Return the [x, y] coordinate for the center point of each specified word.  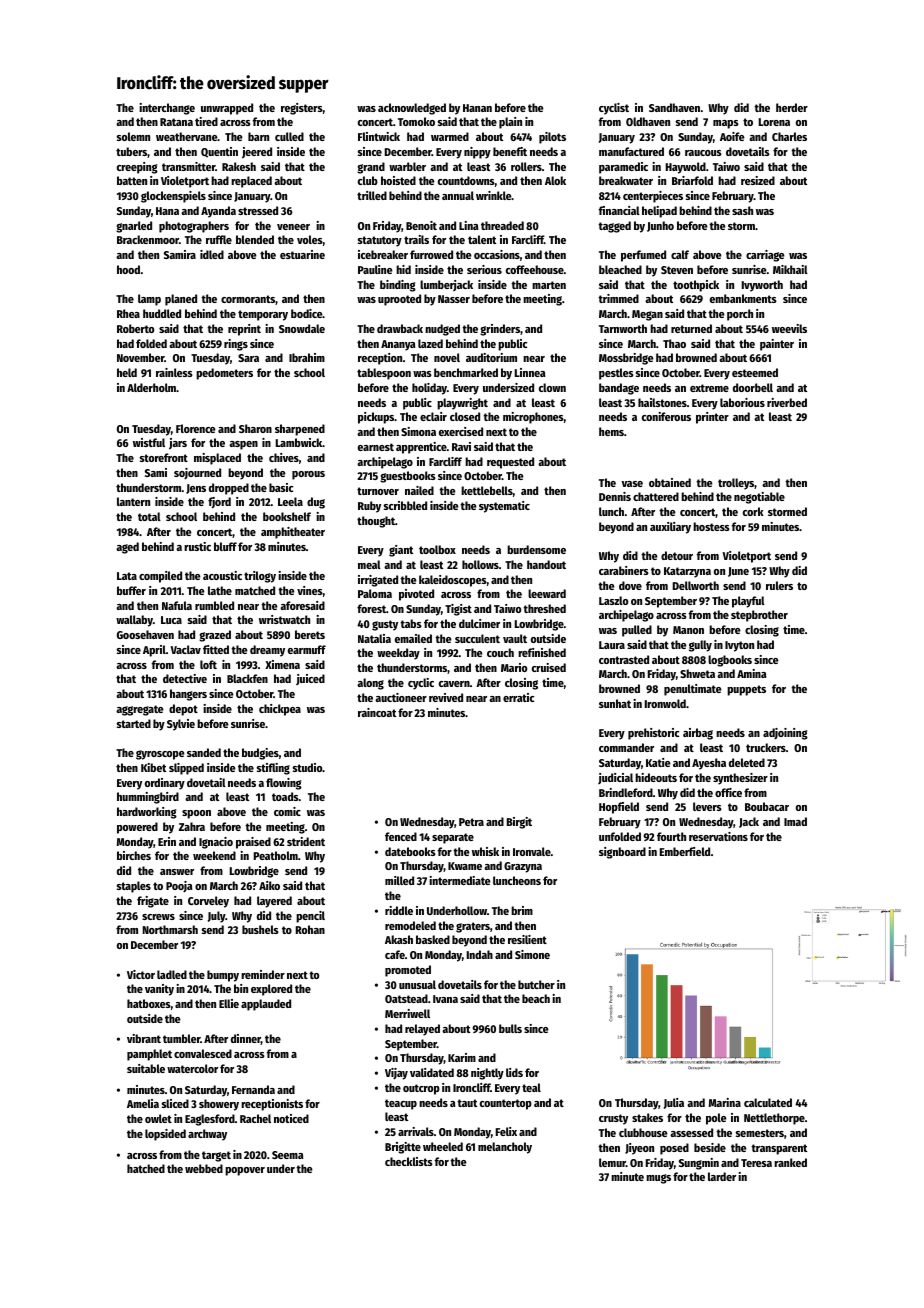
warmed [450, 136]
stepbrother [759, 616]
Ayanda [218, 212]
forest [371, 608]
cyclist [614, 109]
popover [245, 1171]
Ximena [282, 664]
